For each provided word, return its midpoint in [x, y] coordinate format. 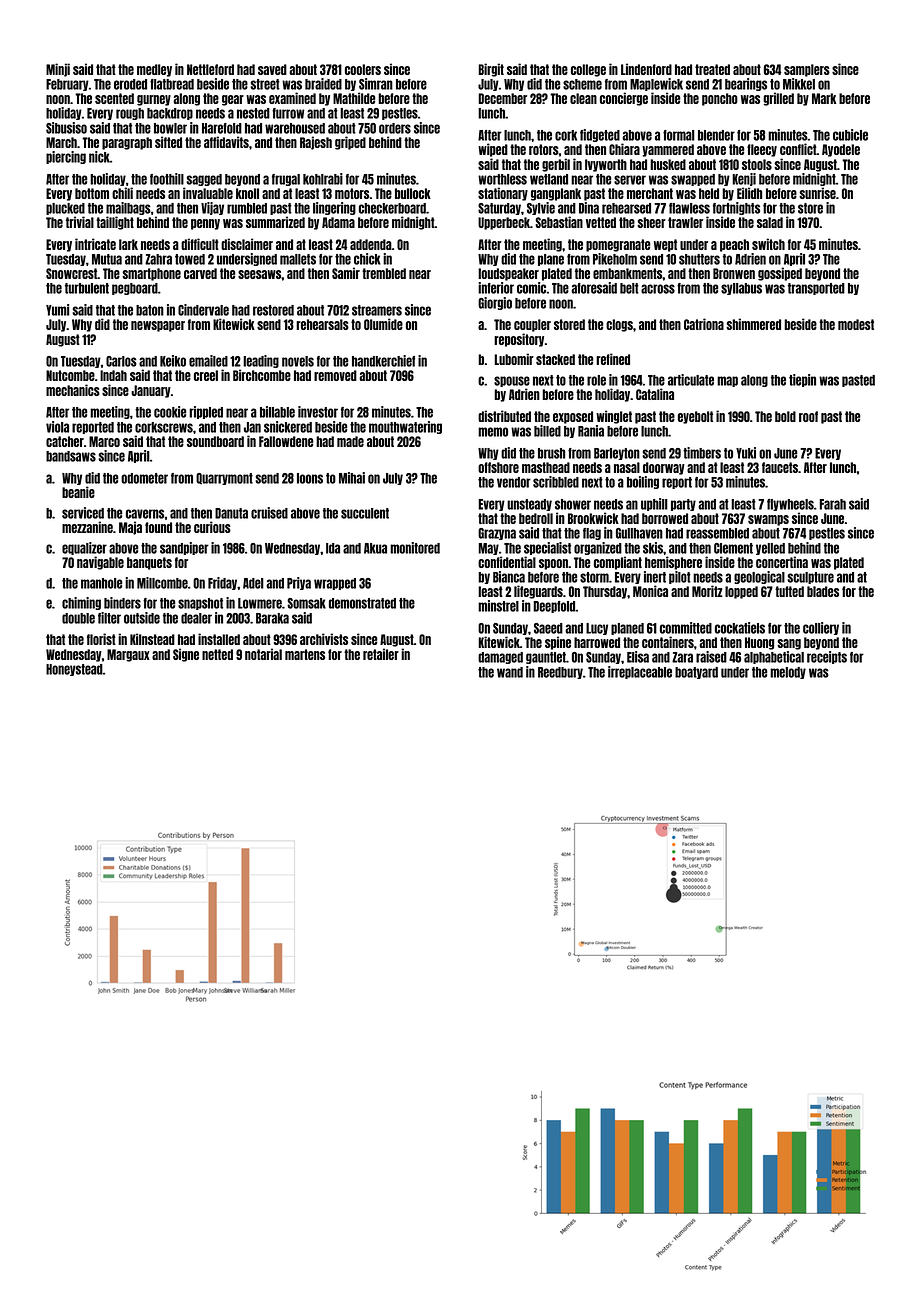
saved [272, 69]
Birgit [491, 70]
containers [668, 642]
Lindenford [646, 69]
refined [613, 359]
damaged [500, 658]
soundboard [215, 441]
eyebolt [695, 417]
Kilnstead [152, 639]
